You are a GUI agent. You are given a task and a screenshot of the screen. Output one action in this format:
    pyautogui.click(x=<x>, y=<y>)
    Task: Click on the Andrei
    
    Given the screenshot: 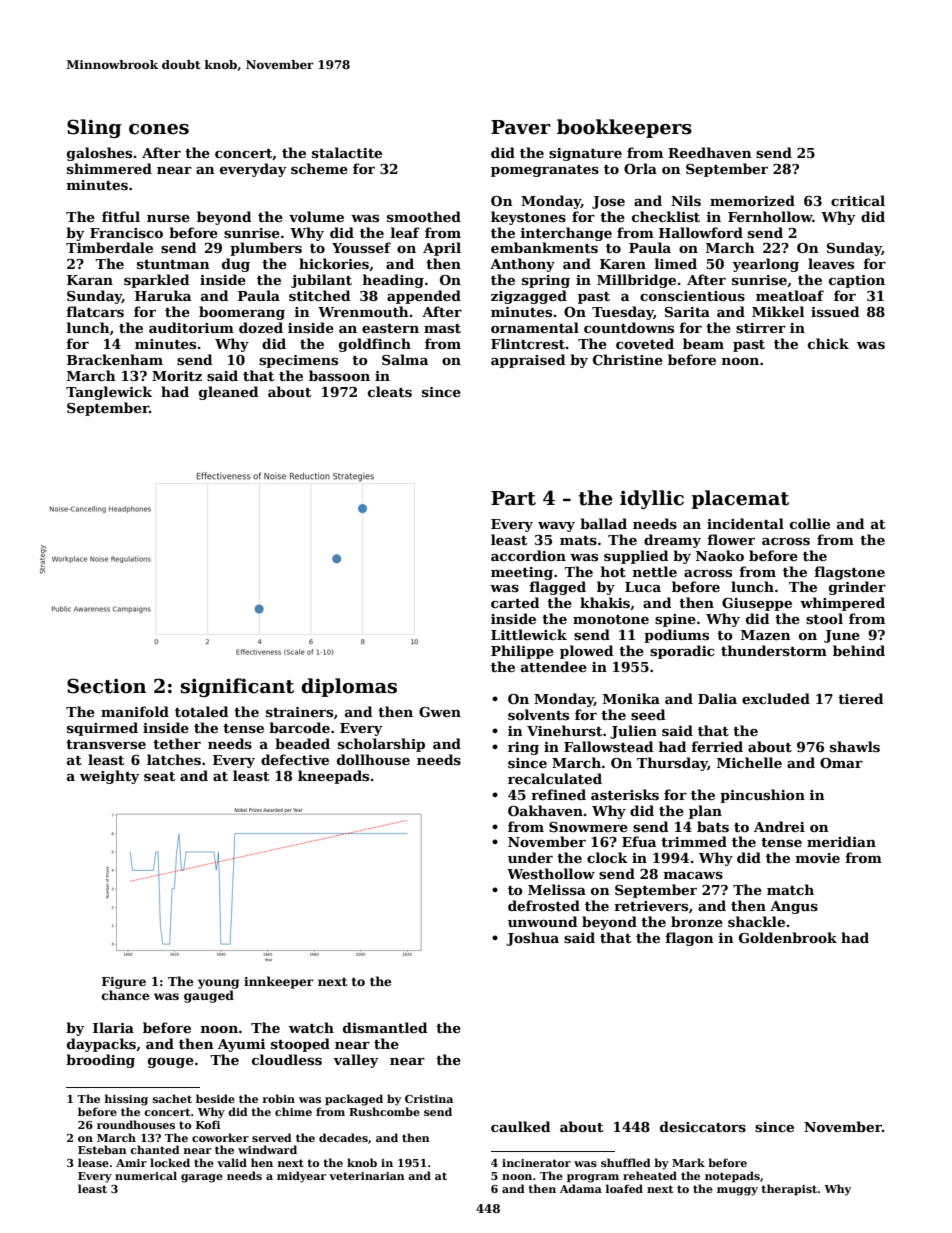 What is the action you would take?
    pyautogui.click(x=779, y=826)
